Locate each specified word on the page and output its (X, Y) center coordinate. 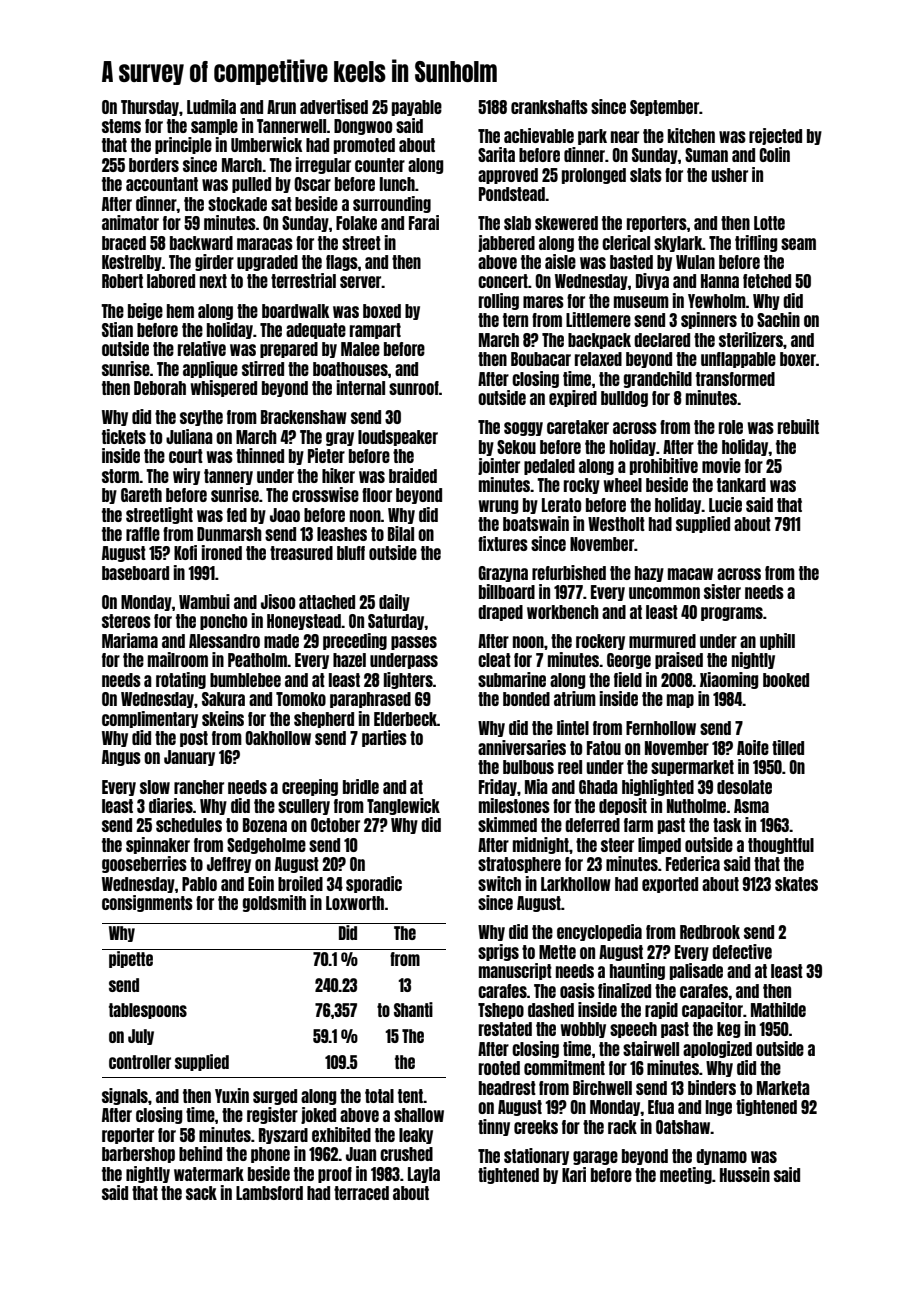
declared (662, 340)
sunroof (414, 388)
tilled (788, 747)
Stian (117, 329)
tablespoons (148, 1011)
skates (796, 884)
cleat (494, 660)
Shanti (413, 1009)
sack (201, 1193)
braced (124, 243)
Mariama (130, 640)
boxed (382, 311)
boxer (798, 359)
